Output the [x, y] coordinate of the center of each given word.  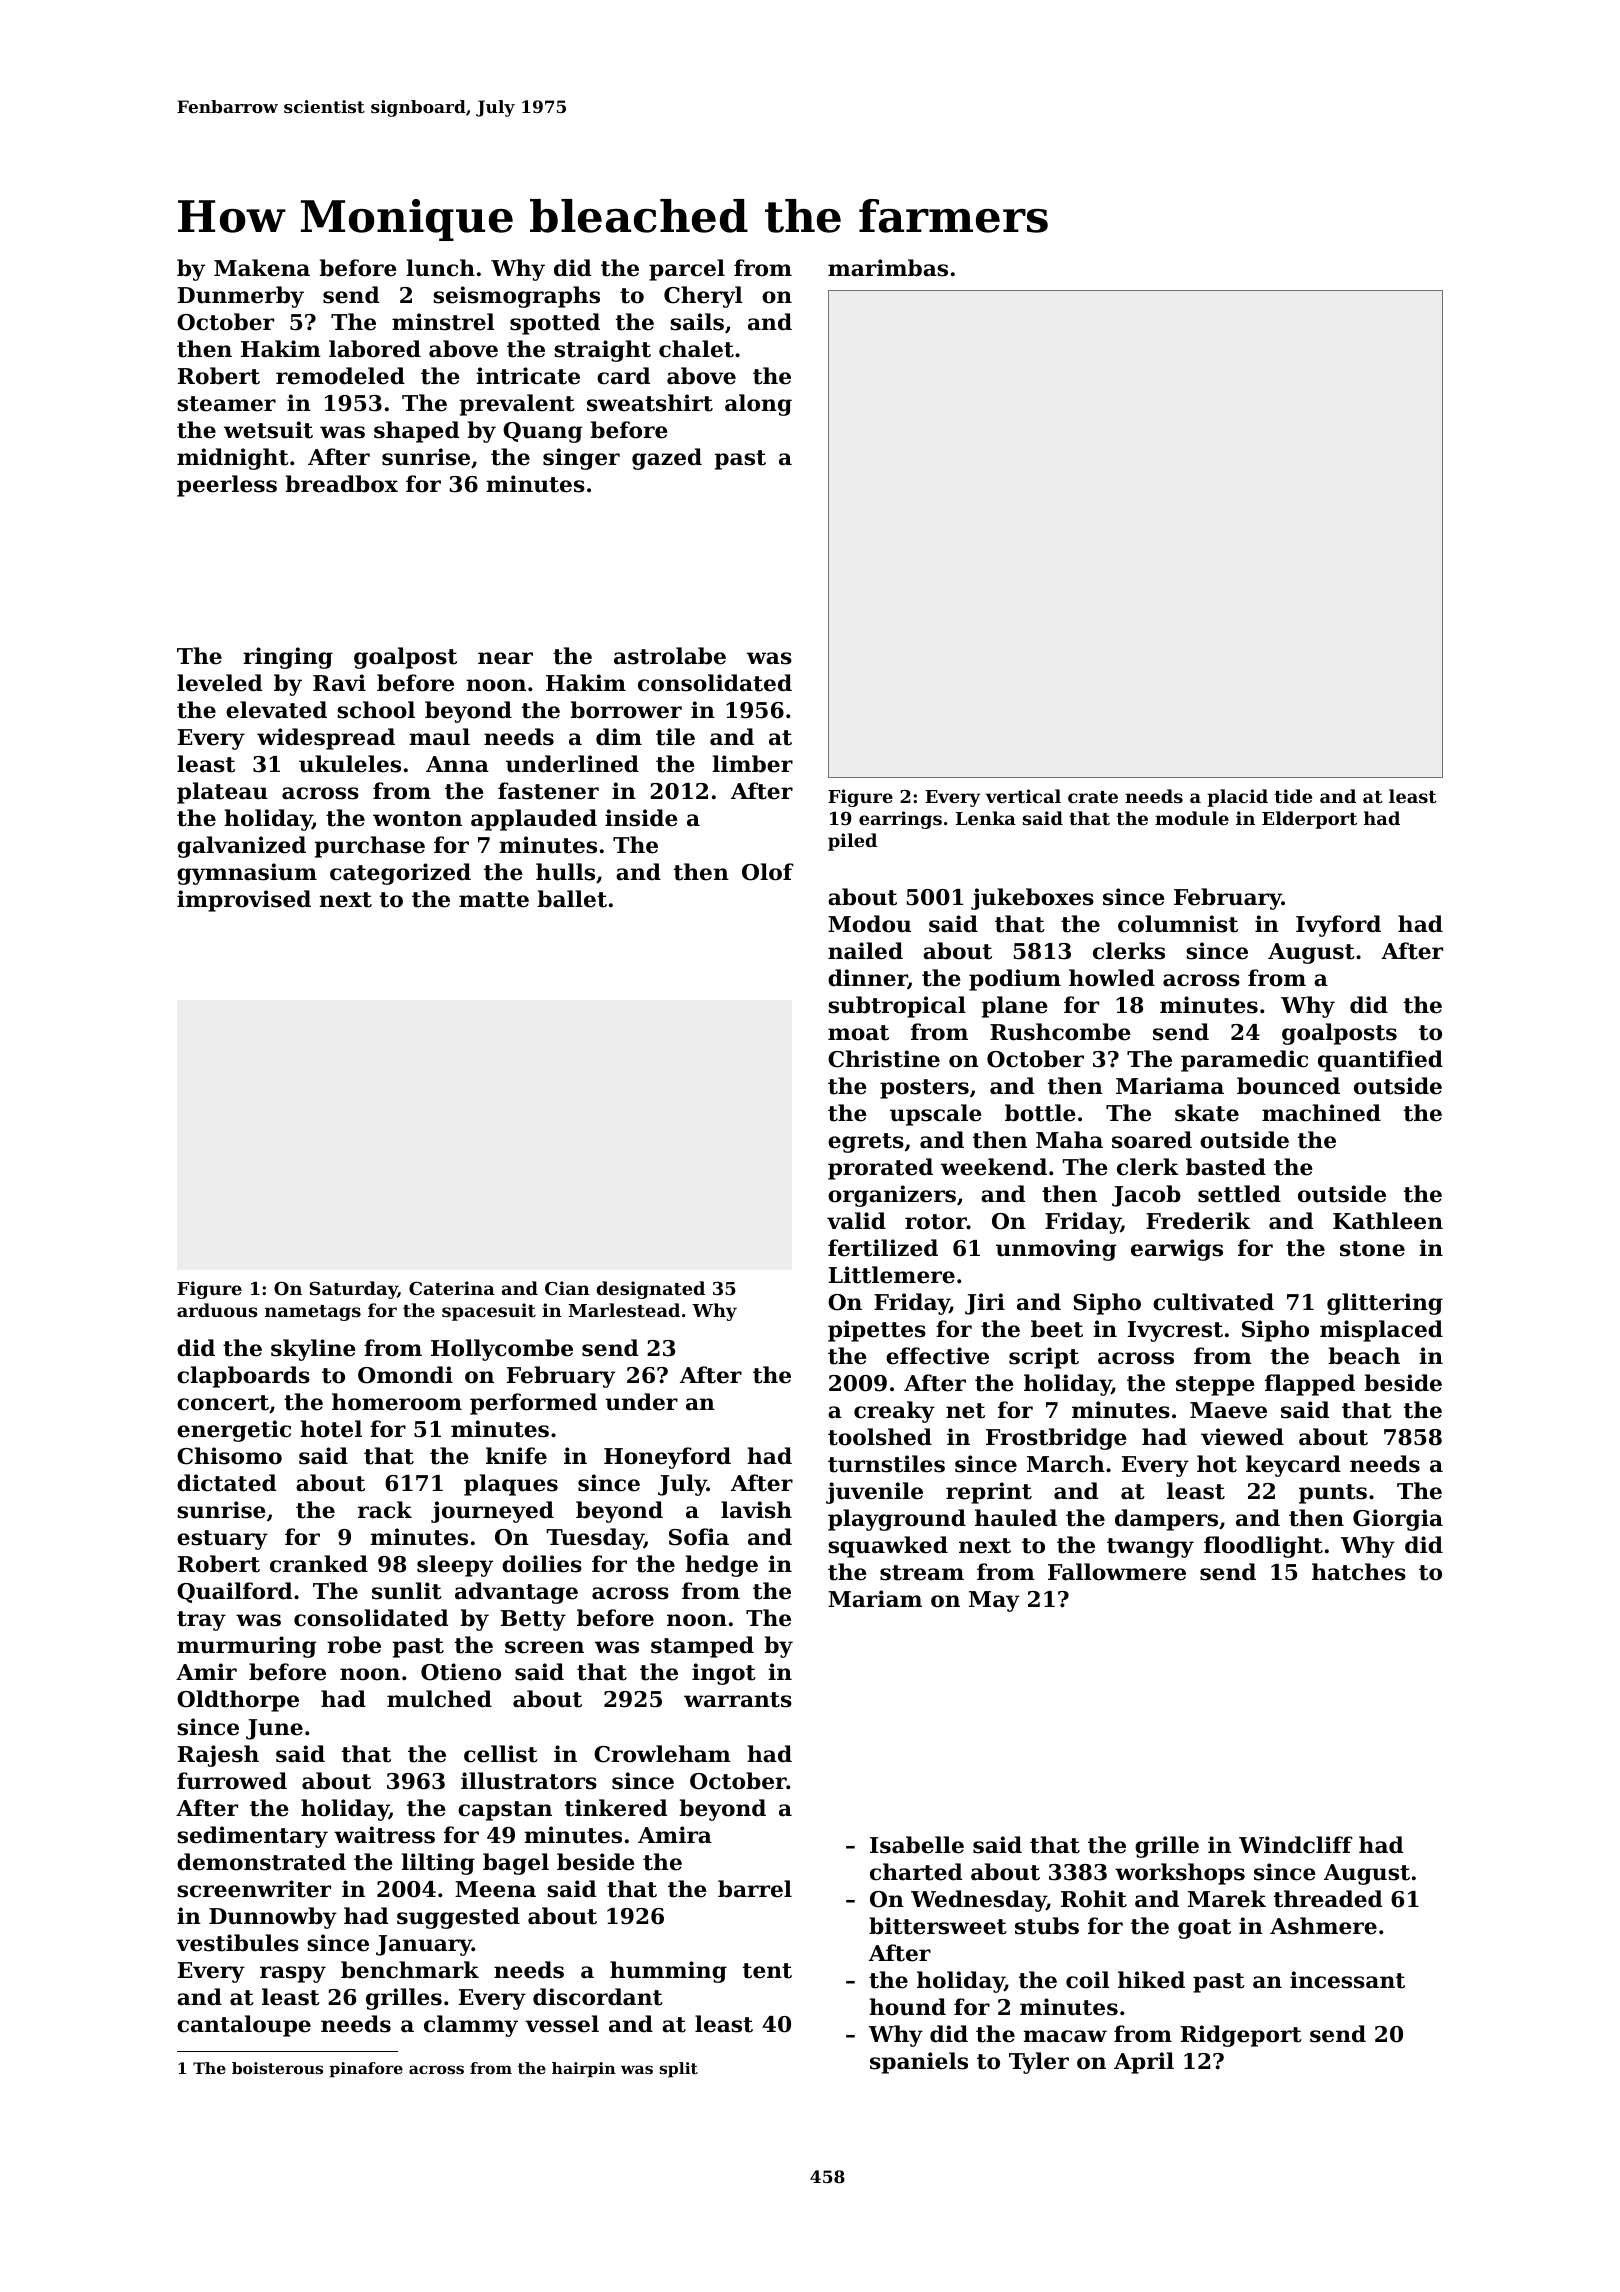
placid [1237, 798]
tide [1293, 796]
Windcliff [1296, 1845]
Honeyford [667, 1458]
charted [916, 1872]
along [758, 405]
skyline [313, 1350]
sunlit [407, 1591]
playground [897, 1520]
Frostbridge [1056, 1439]
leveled [219, 683]
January [424, 1945]
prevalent [517, 405]
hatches [1359, 1572]
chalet [696, 349]
